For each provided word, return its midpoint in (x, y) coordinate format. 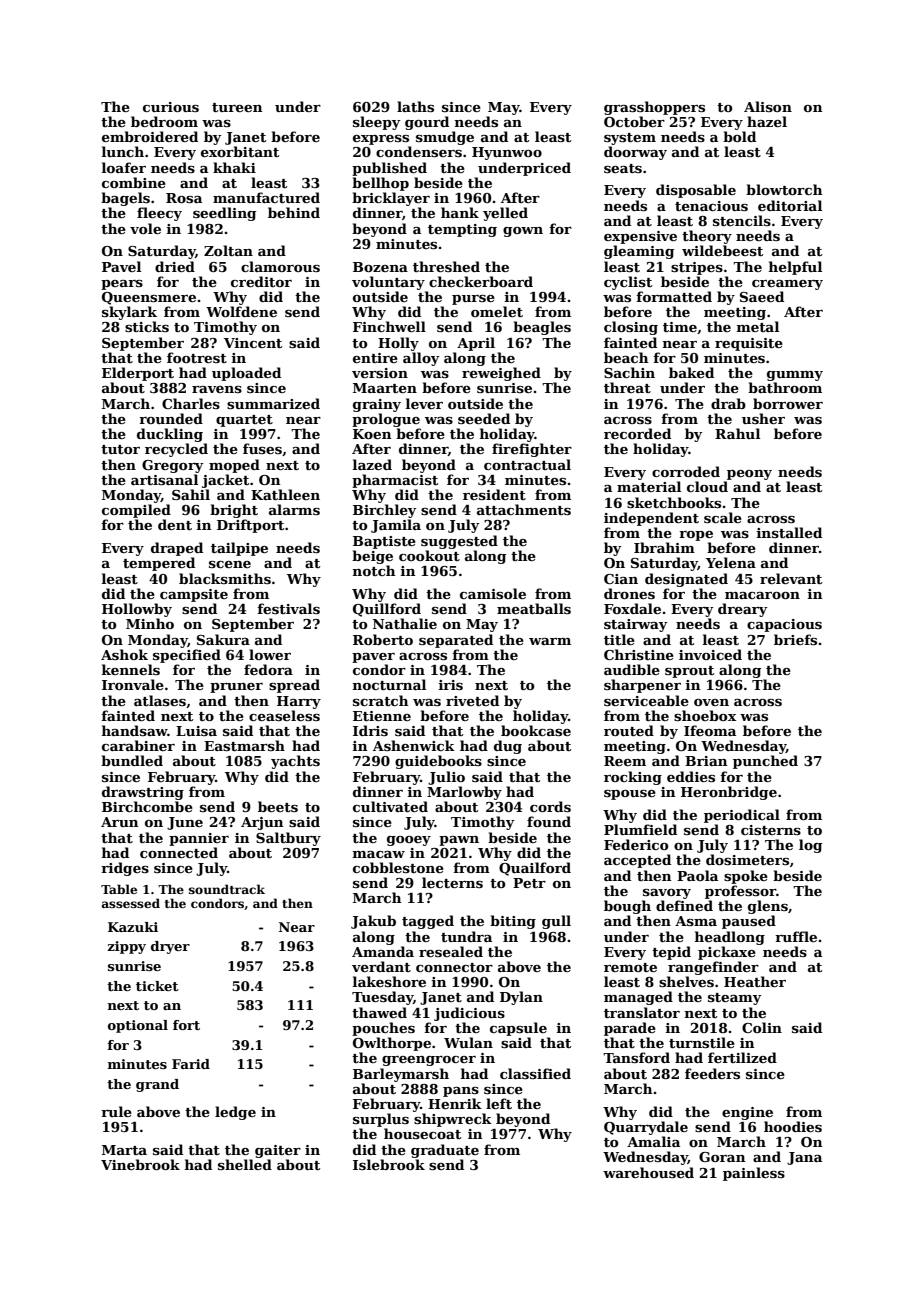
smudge (445, 138)
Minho (150, 623)
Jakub (373, 922)
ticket (157, 986)
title (619, 639)
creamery (787, 285)
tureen (237, 107)
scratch (381, 700)
